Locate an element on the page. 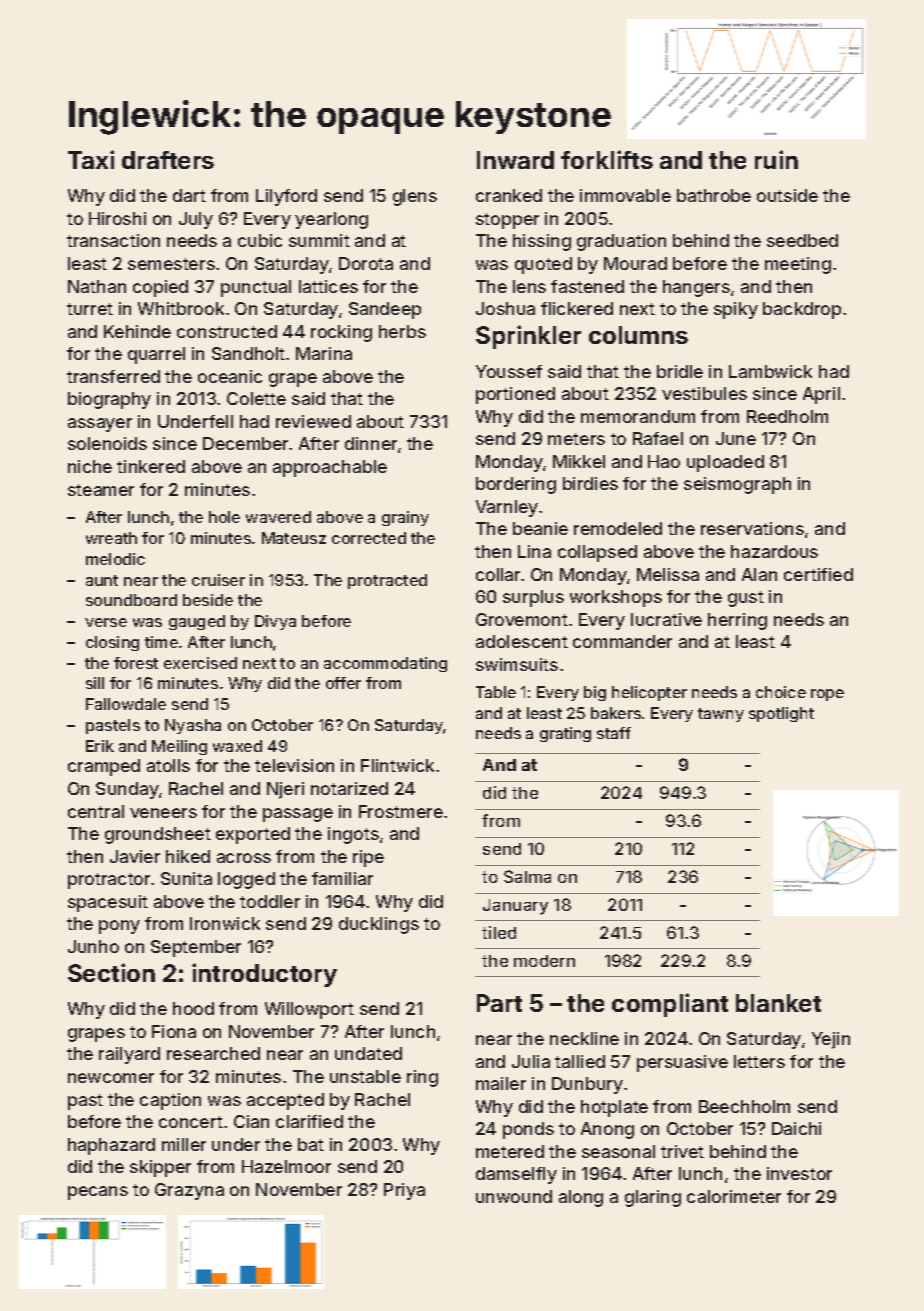 Image resolution: width=924 pixels, height=1311 pixels. certified is located at coordinates (818, 574).
